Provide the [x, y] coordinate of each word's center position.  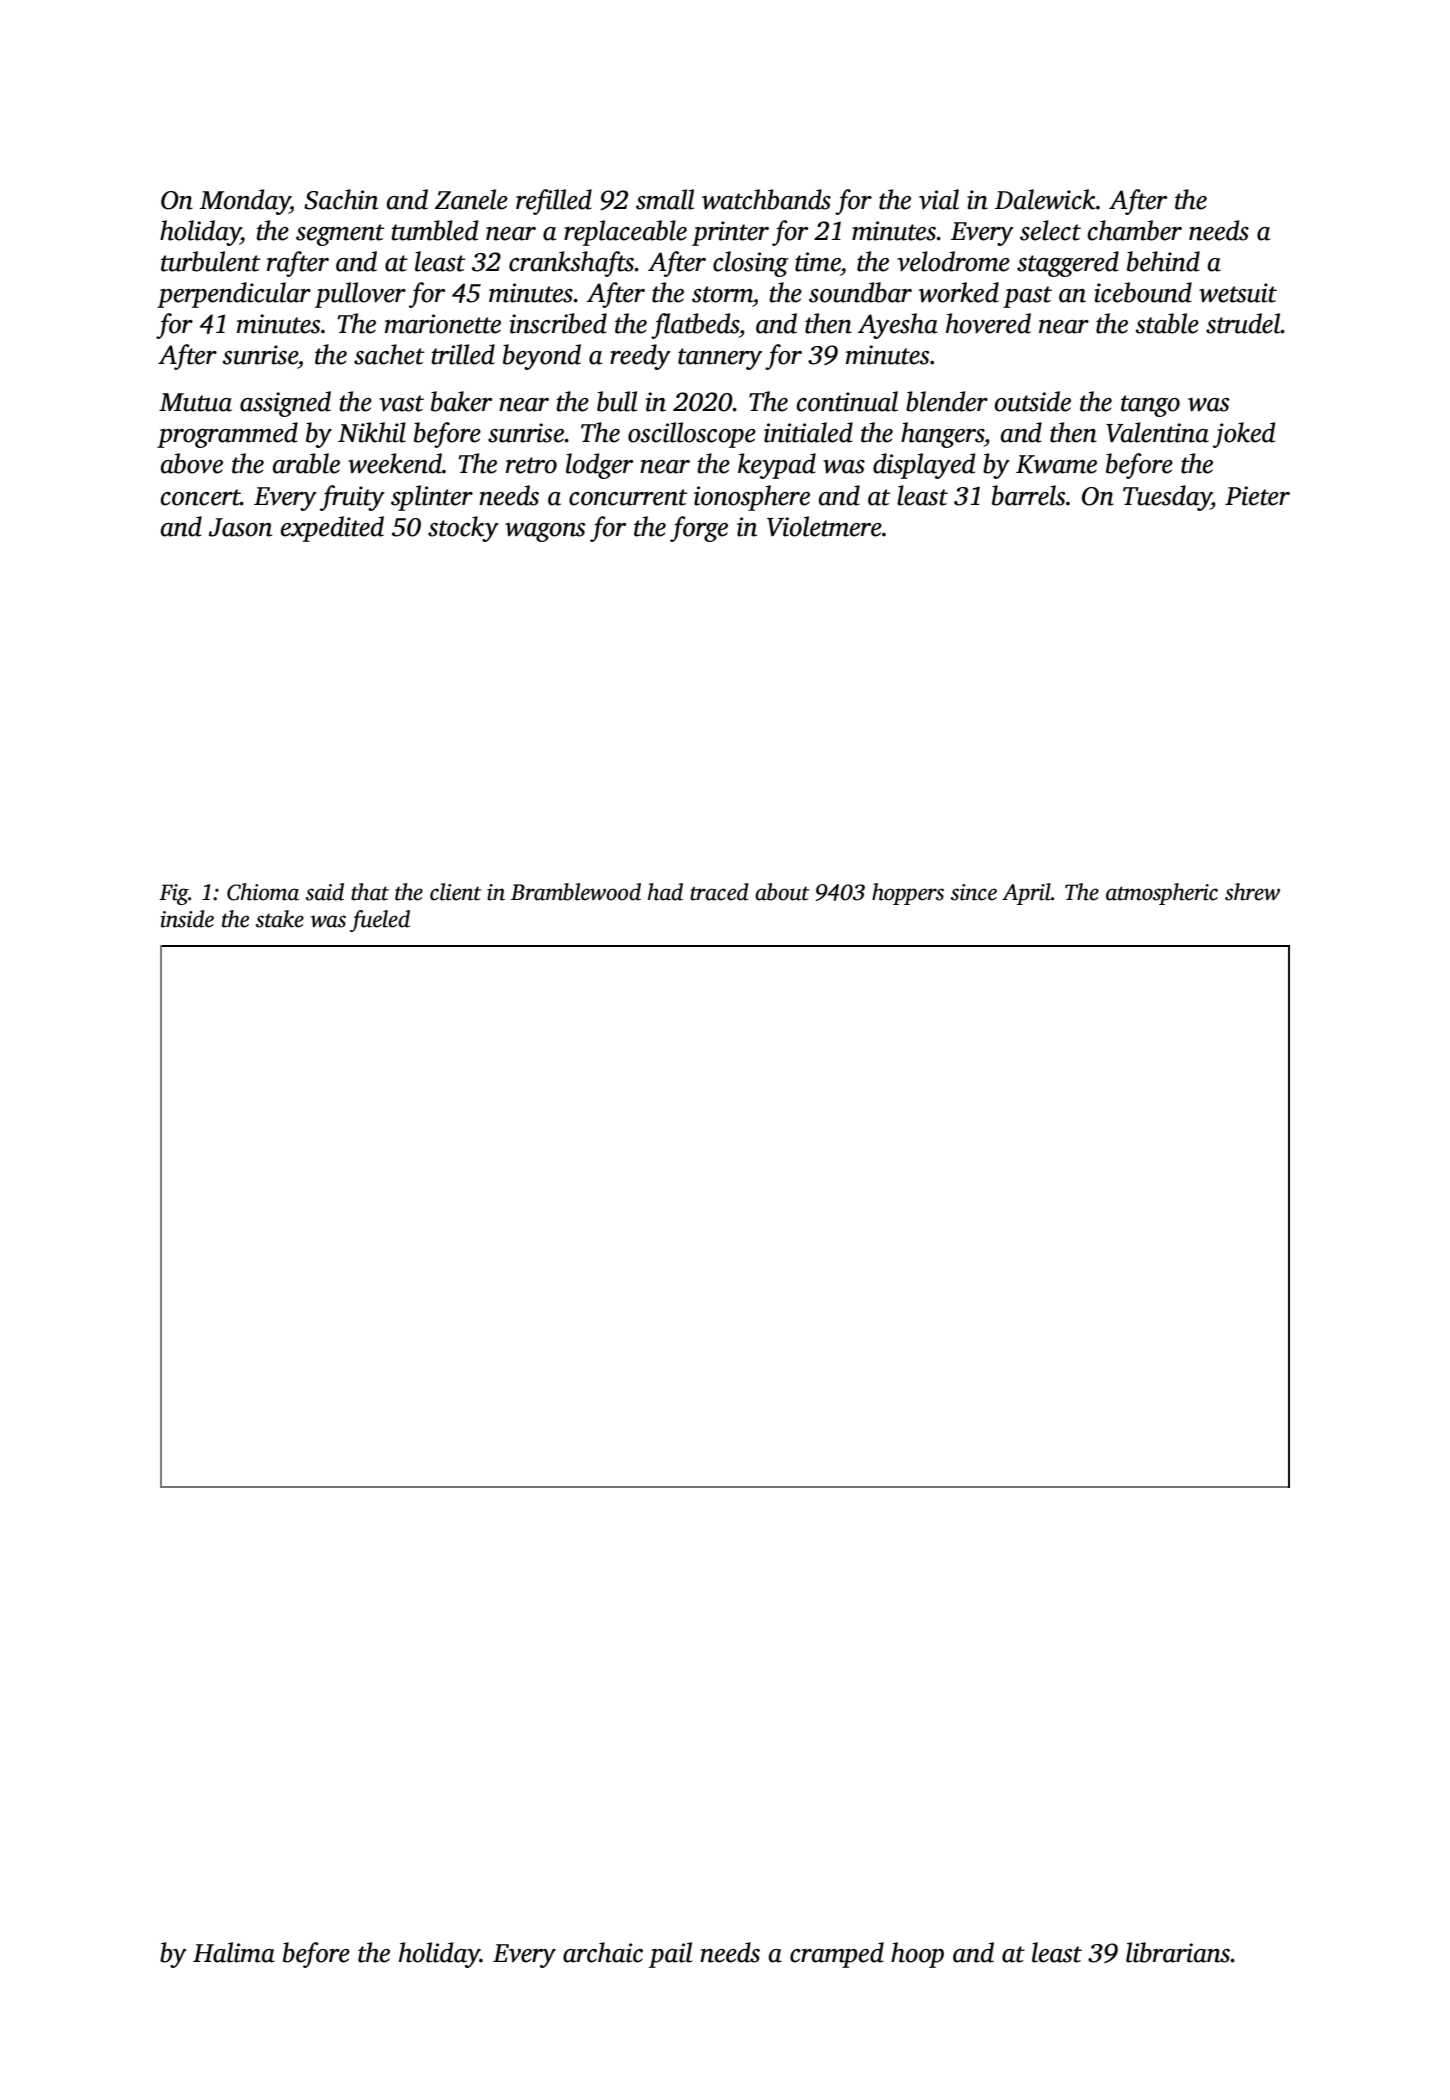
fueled [380, 921]
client [455, 892]
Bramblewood [576, 892]
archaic [603, 1952]
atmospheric [1162, 894]
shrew [1252, 892]
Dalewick [1045, 199]
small [665, 199]
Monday [245, 202]
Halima [234, 1952]
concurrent [628, 497]
